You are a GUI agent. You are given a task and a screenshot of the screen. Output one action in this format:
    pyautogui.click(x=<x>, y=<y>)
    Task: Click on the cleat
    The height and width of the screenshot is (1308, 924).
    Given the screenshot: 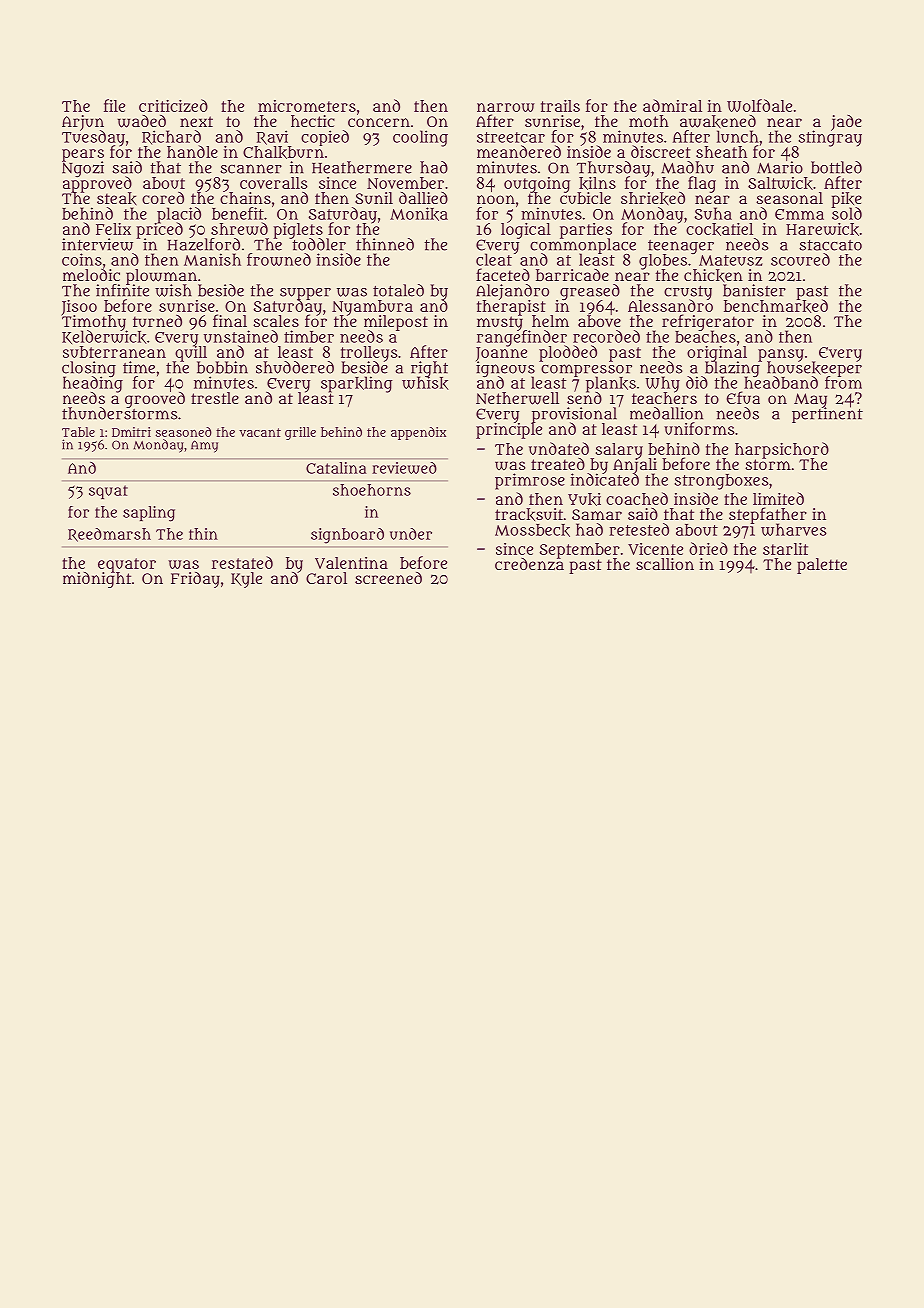 What is the action you would take?
    pyautogui.click(x=494, y=260)
